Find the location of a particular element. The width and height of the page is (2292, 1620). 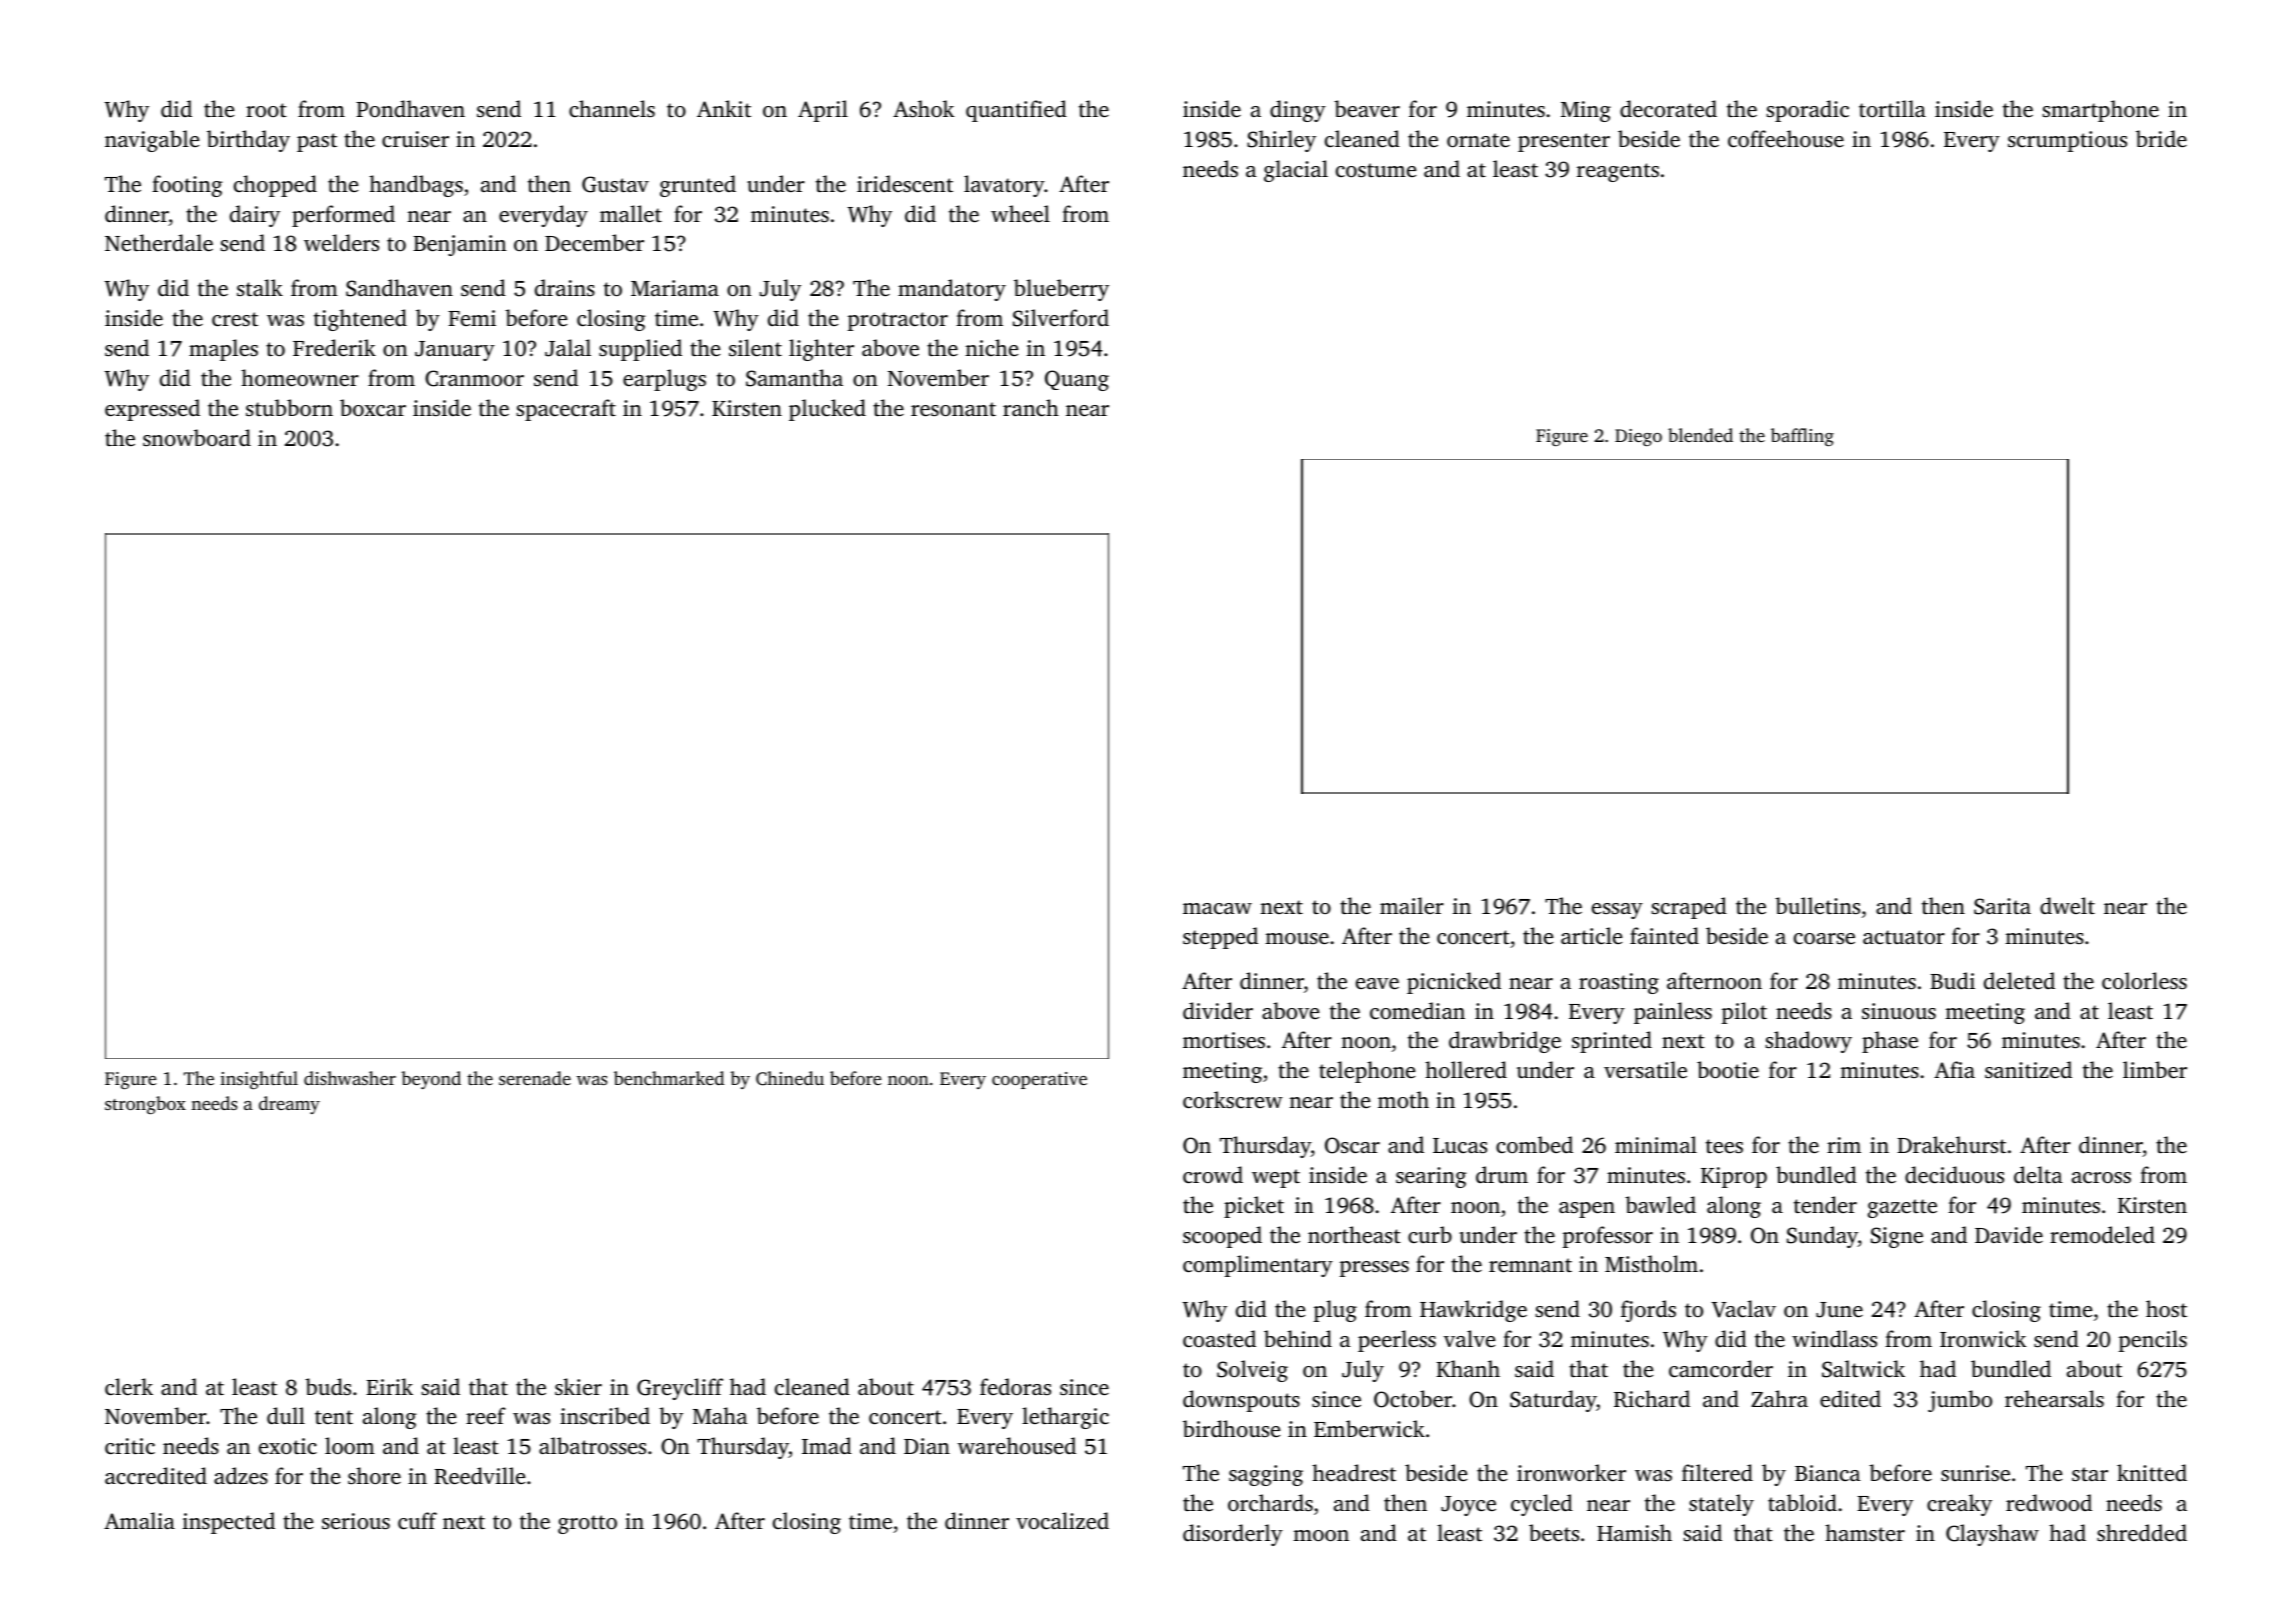

buds is located at coordinates (328, 1386).
